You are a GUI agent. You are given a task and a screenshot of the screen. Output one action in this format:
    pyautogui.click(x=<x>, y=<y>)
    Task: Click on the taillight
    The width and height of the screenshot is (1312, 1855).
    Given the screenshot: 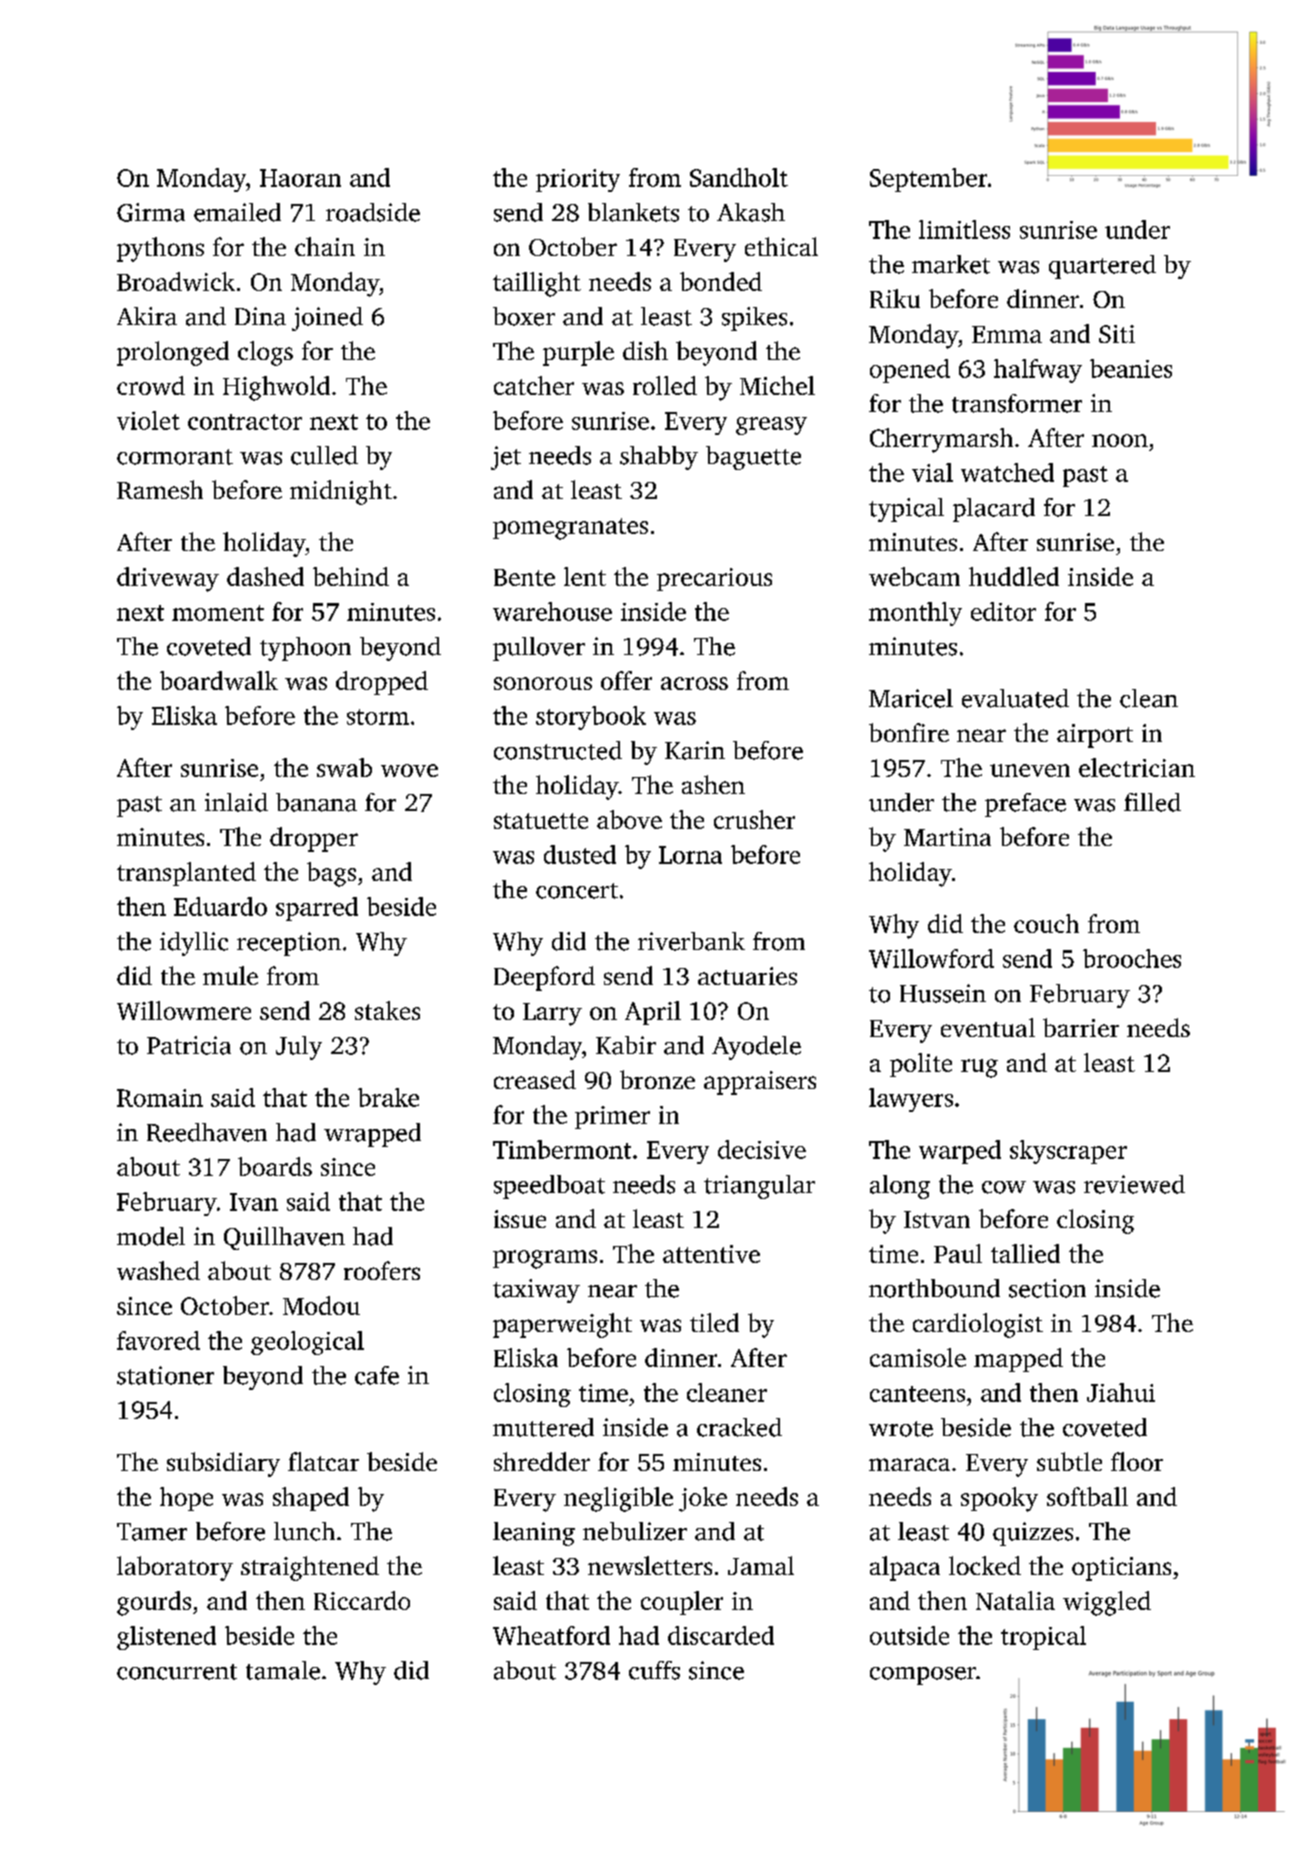 What is the action you would take?
    pyautogui.click(x=537, y=284)
